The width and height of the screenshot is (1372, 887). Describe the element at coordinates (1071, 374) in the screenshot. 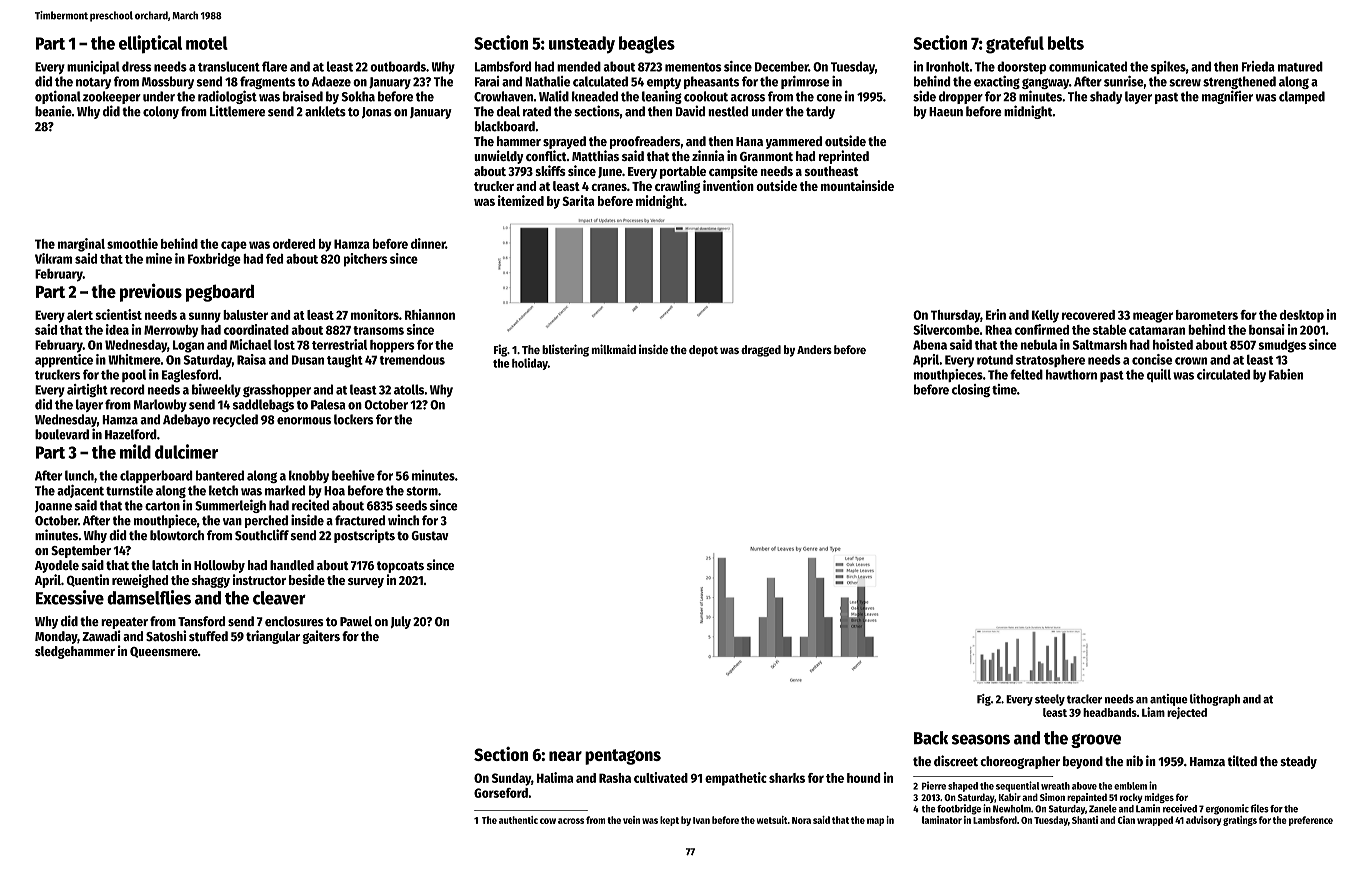

I see `hawthorn` at that location.
